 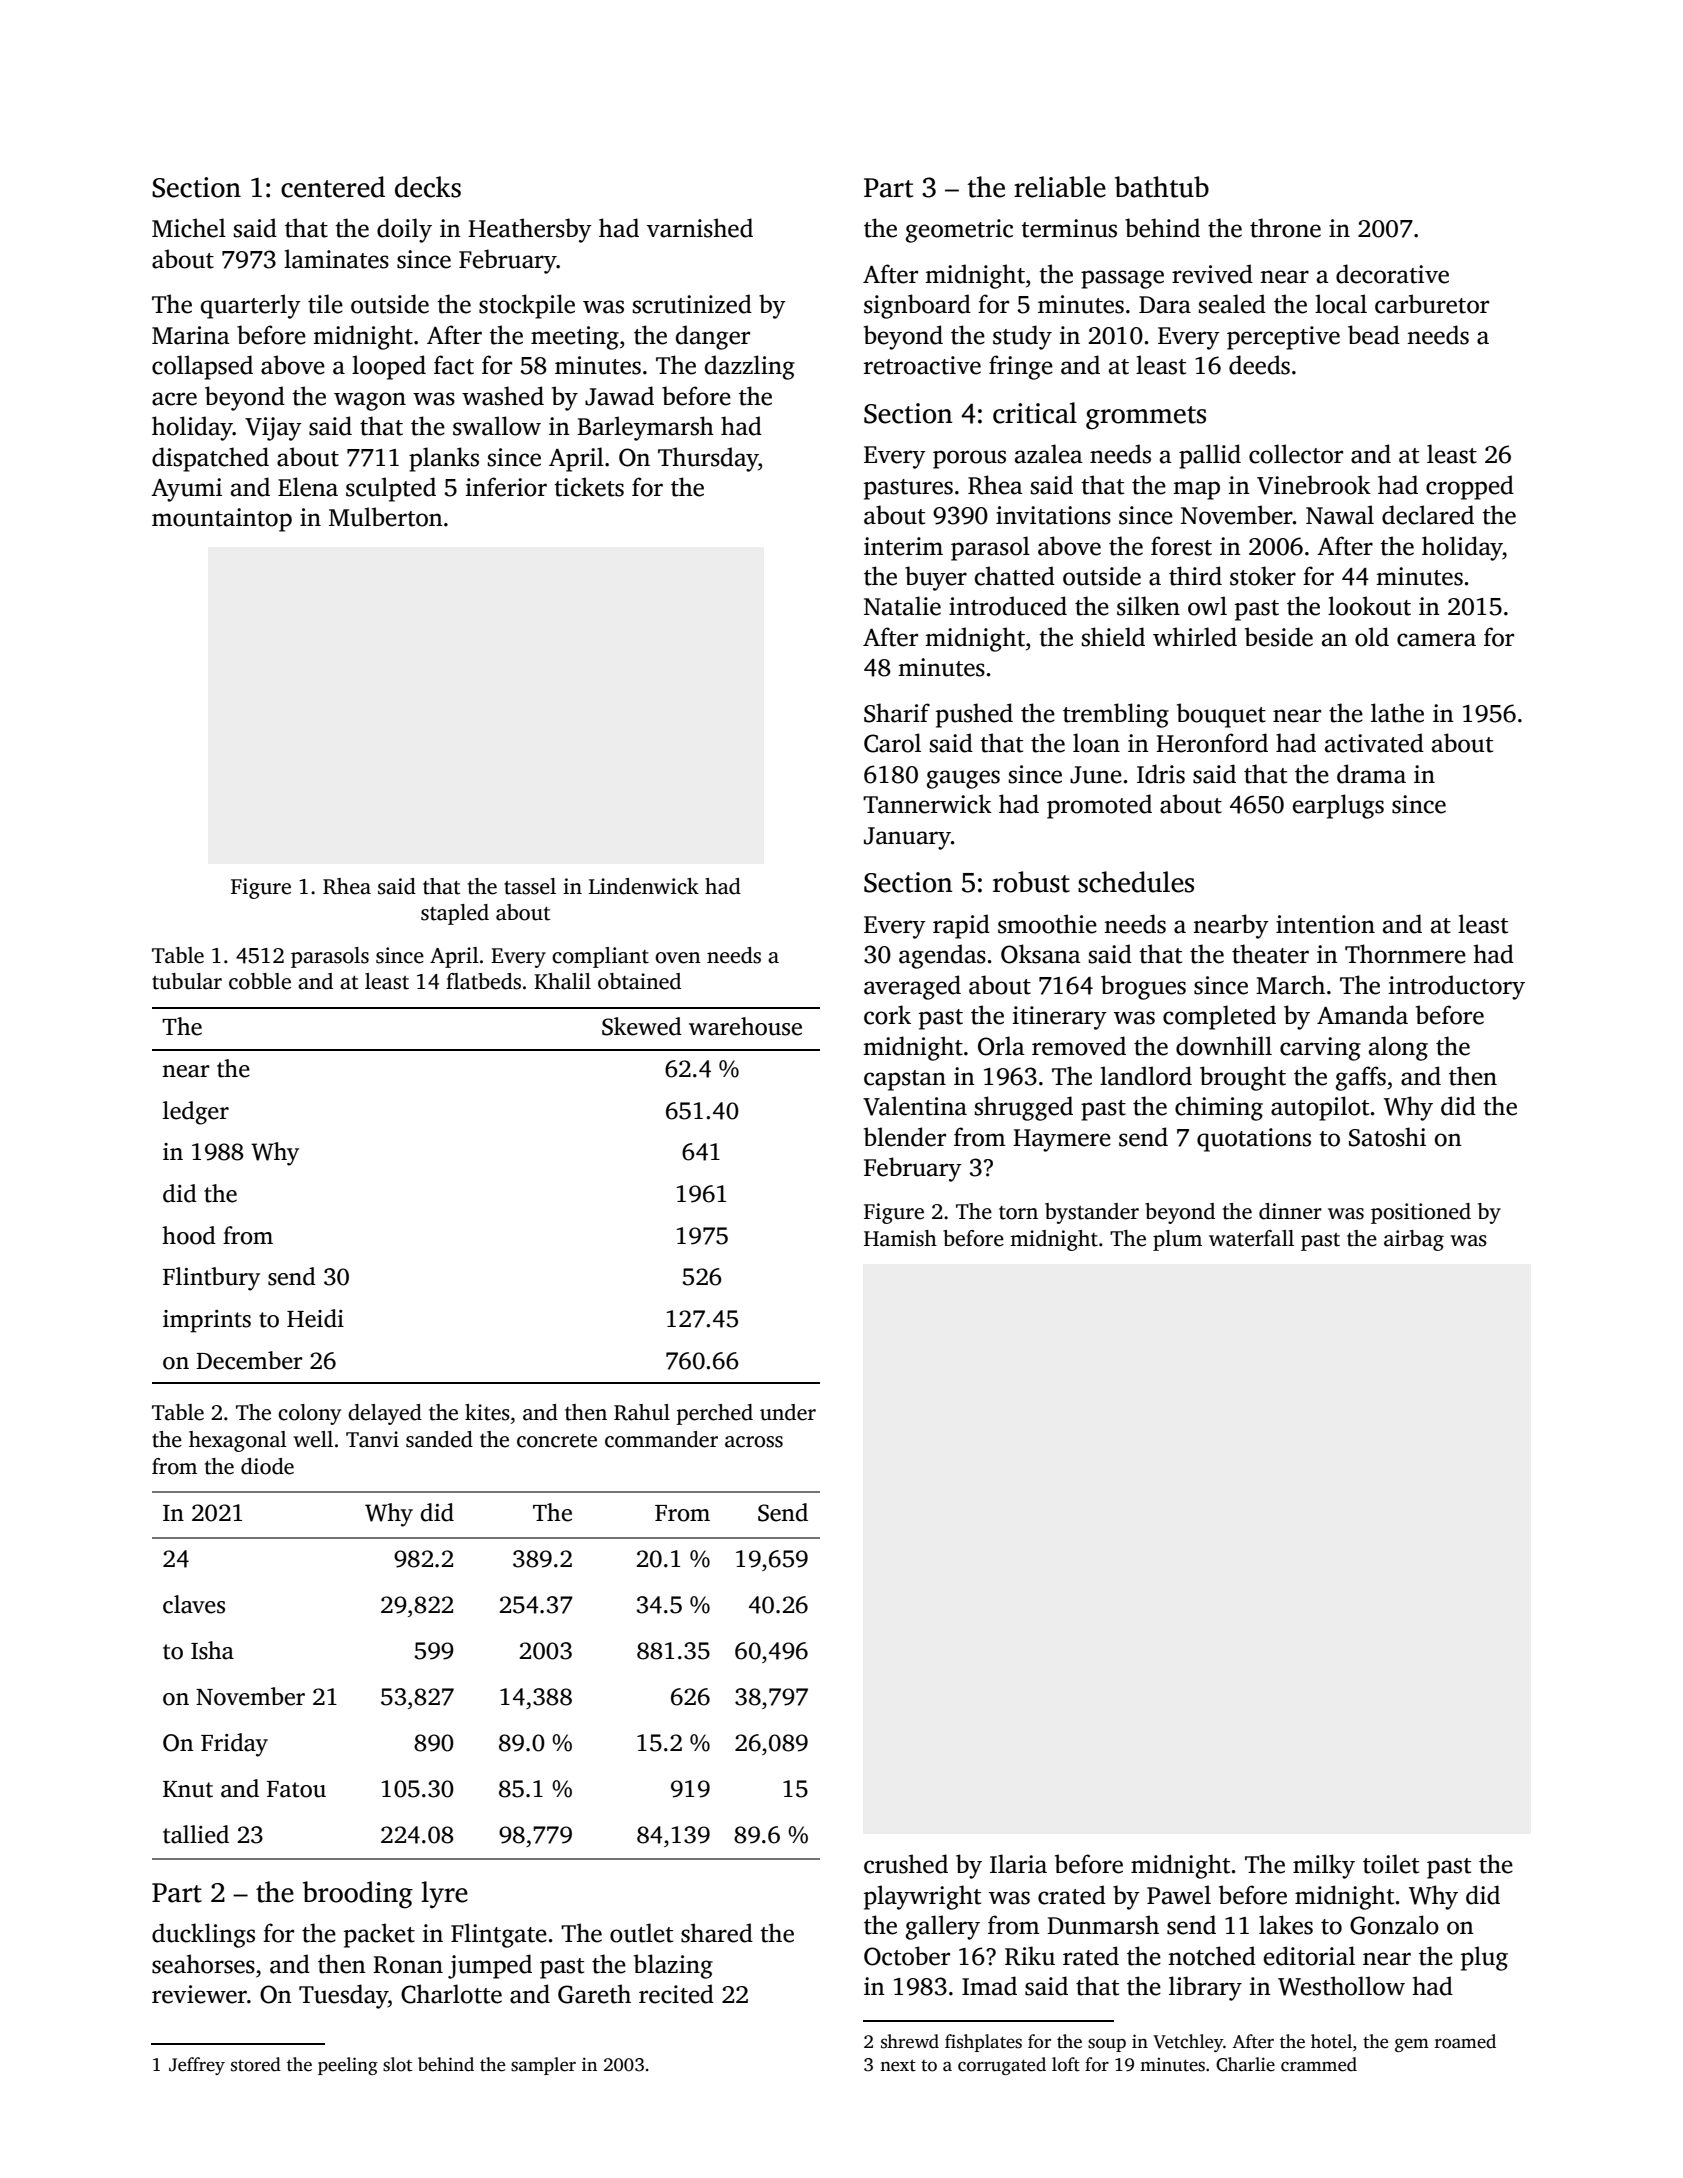 What do you see at coordinates (296, 1789) in the screenshot?
I see `Fatou` at bounding box center [296, 1789].
